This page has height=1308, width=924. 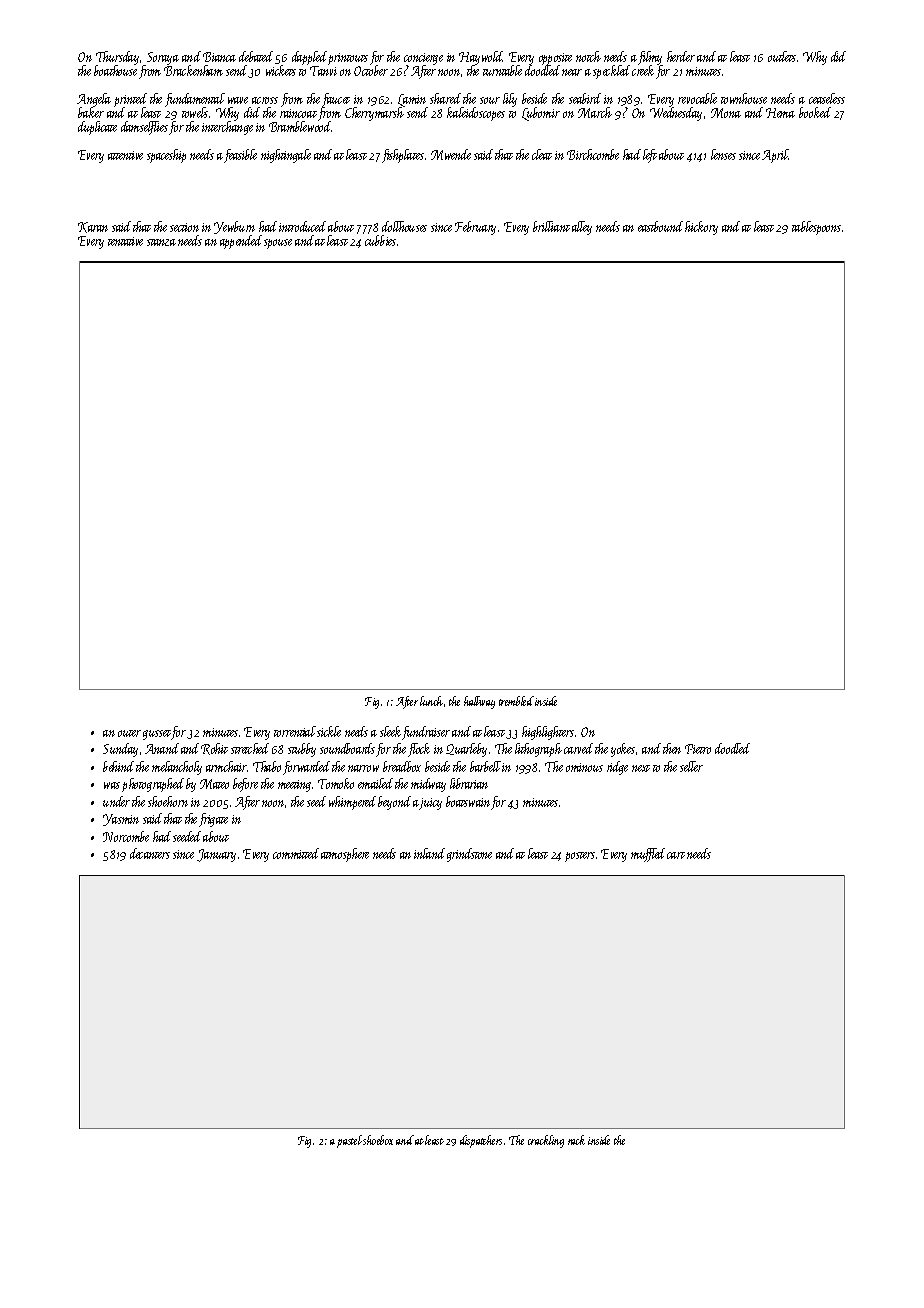 I want to click on pastel, so click(x=349, y=1141).
